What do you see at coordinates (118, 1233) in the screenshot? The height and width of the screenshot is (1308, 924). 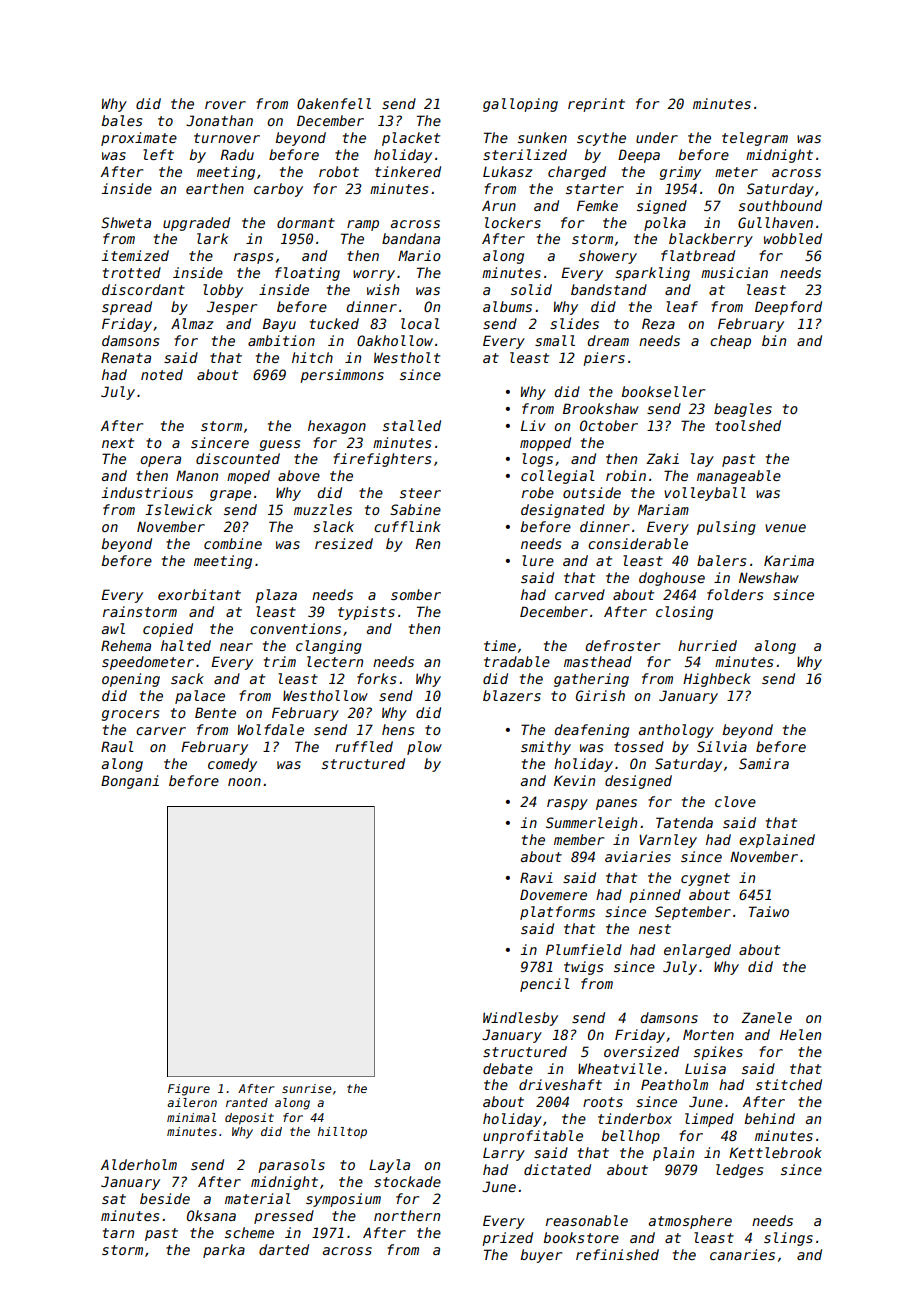 I see `tarn` at bounding box center [118, 1233].
